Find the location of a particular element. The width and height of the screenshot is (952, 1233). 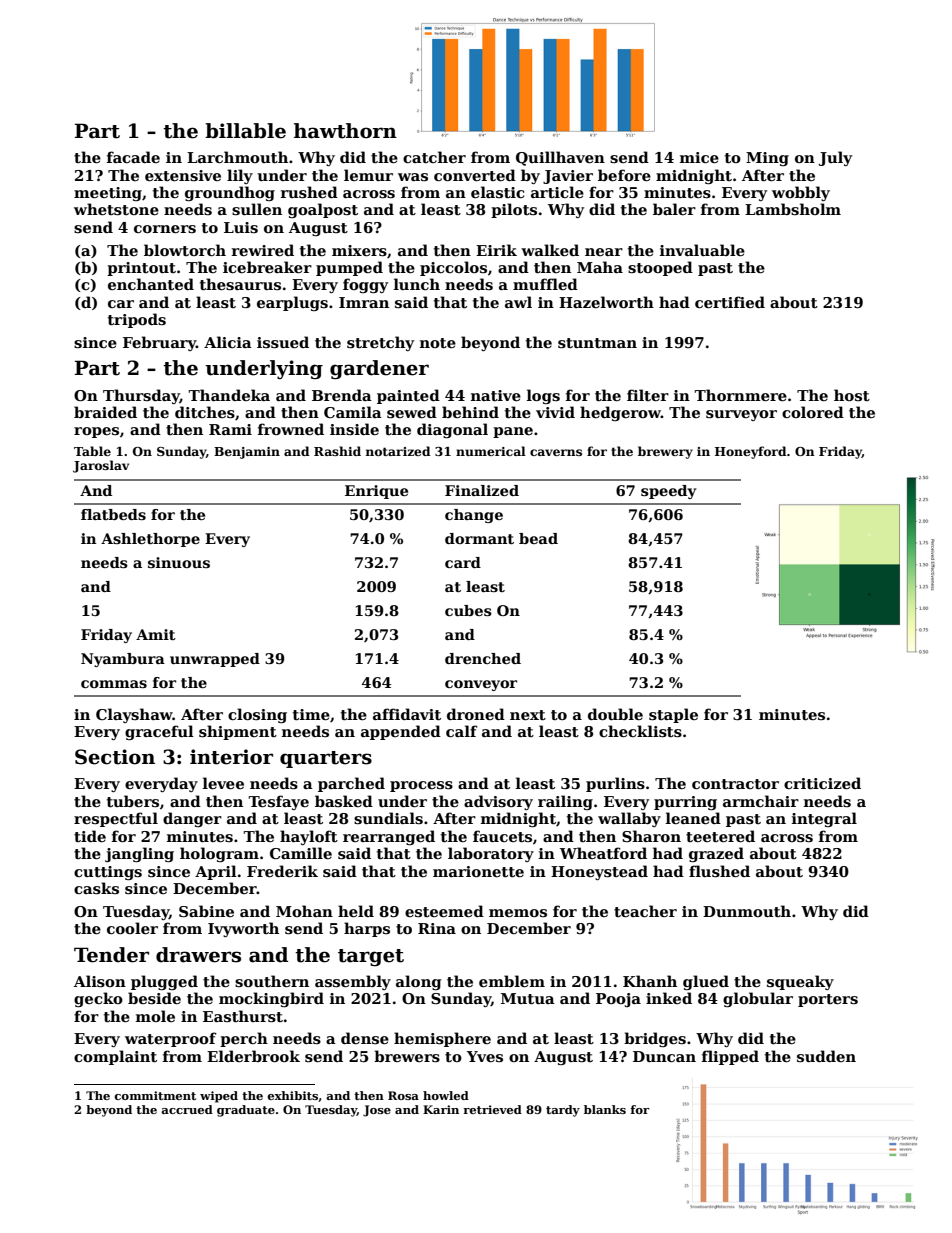

Thandeka is located at coordinates (229, 395).
